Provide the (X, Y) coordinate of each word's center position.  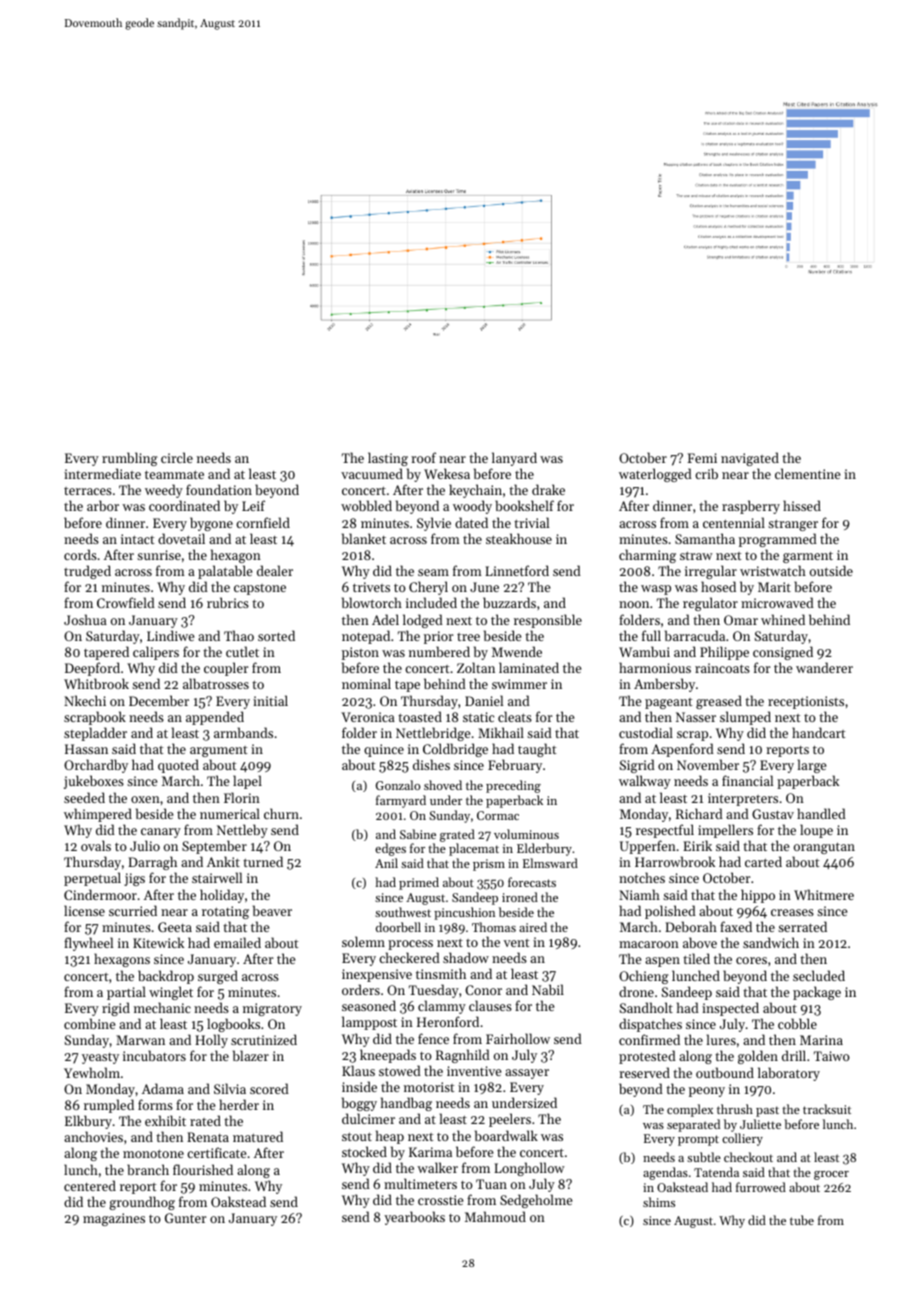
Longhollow (529, 1169)
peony (707, 1092)
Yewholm (92, 1072)
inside (359, 1086)
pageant (669, 703)
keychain (475, 491)
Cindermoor (100, 894)
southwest (403, 912)
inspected (730, 1009)
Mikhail (501, 732)
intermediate (102, 473)
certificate (216, 1152)
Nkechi (85, 700)
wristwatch (773, 570)
